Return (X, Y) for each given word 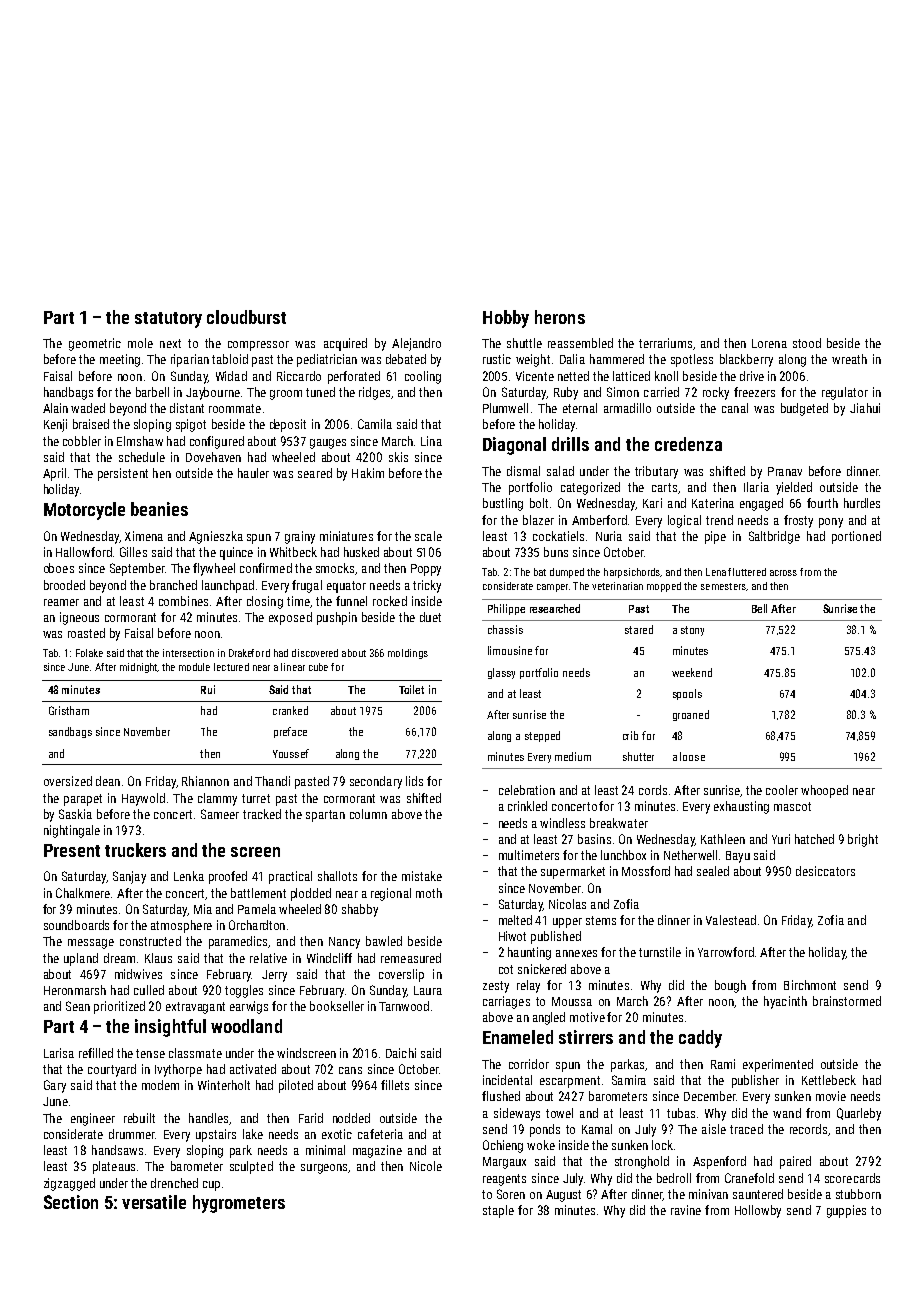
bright (863, 840)
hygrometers (239, 1204)
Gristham (69, 710)
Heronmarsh (75, 990)
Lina (431, 441)
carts (664, 487)
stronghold (642, 1162)
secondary (376, 782)
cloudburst (246, 317)
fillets (395, 1085)
